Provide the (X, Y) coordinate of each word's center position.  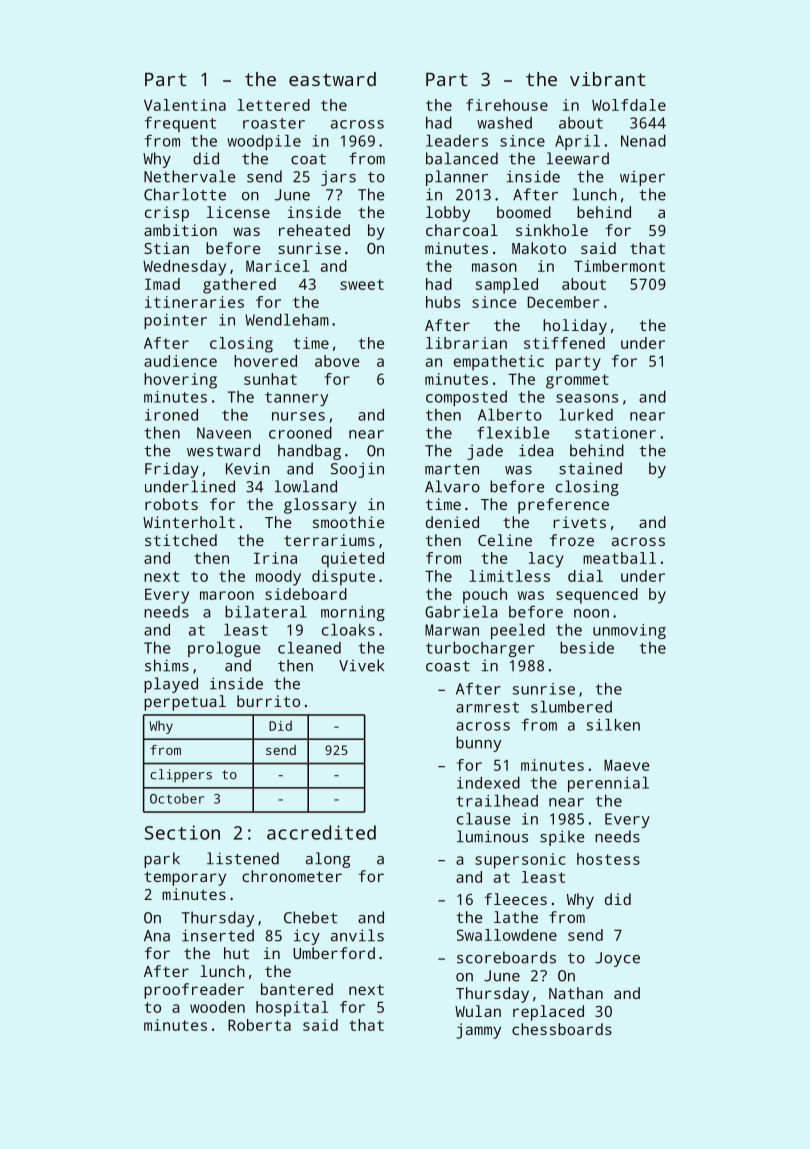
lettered (274, 105)
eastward (332, 79)
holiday (575, 327)
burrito (268, 701)
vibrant (608, 79)
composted (466, 398)
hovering (180, 381)
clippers (181, 776)
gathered (239, 286)
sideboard (306, 594)
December (563, 302)
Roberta (259, 1025)
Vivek (361, 665)
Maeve (626, 765)
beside (587, 648)
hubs (443, 302)
